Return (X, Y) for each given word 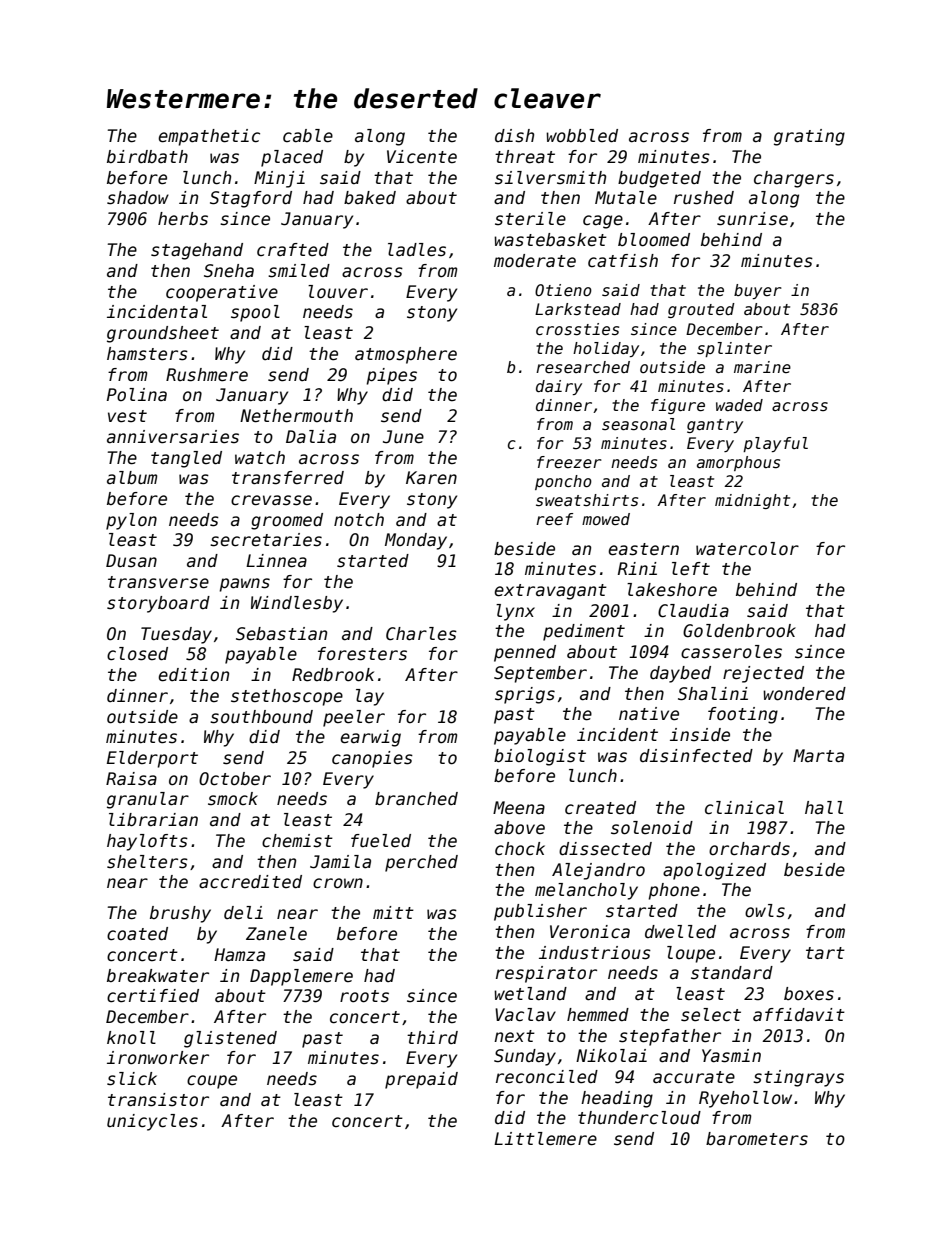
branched (416, 799)
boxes (809, 994)
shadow (138, 198)
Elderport (152, 759)
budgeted (659, 179)
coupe (212, 1082)
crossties (577, 329)
